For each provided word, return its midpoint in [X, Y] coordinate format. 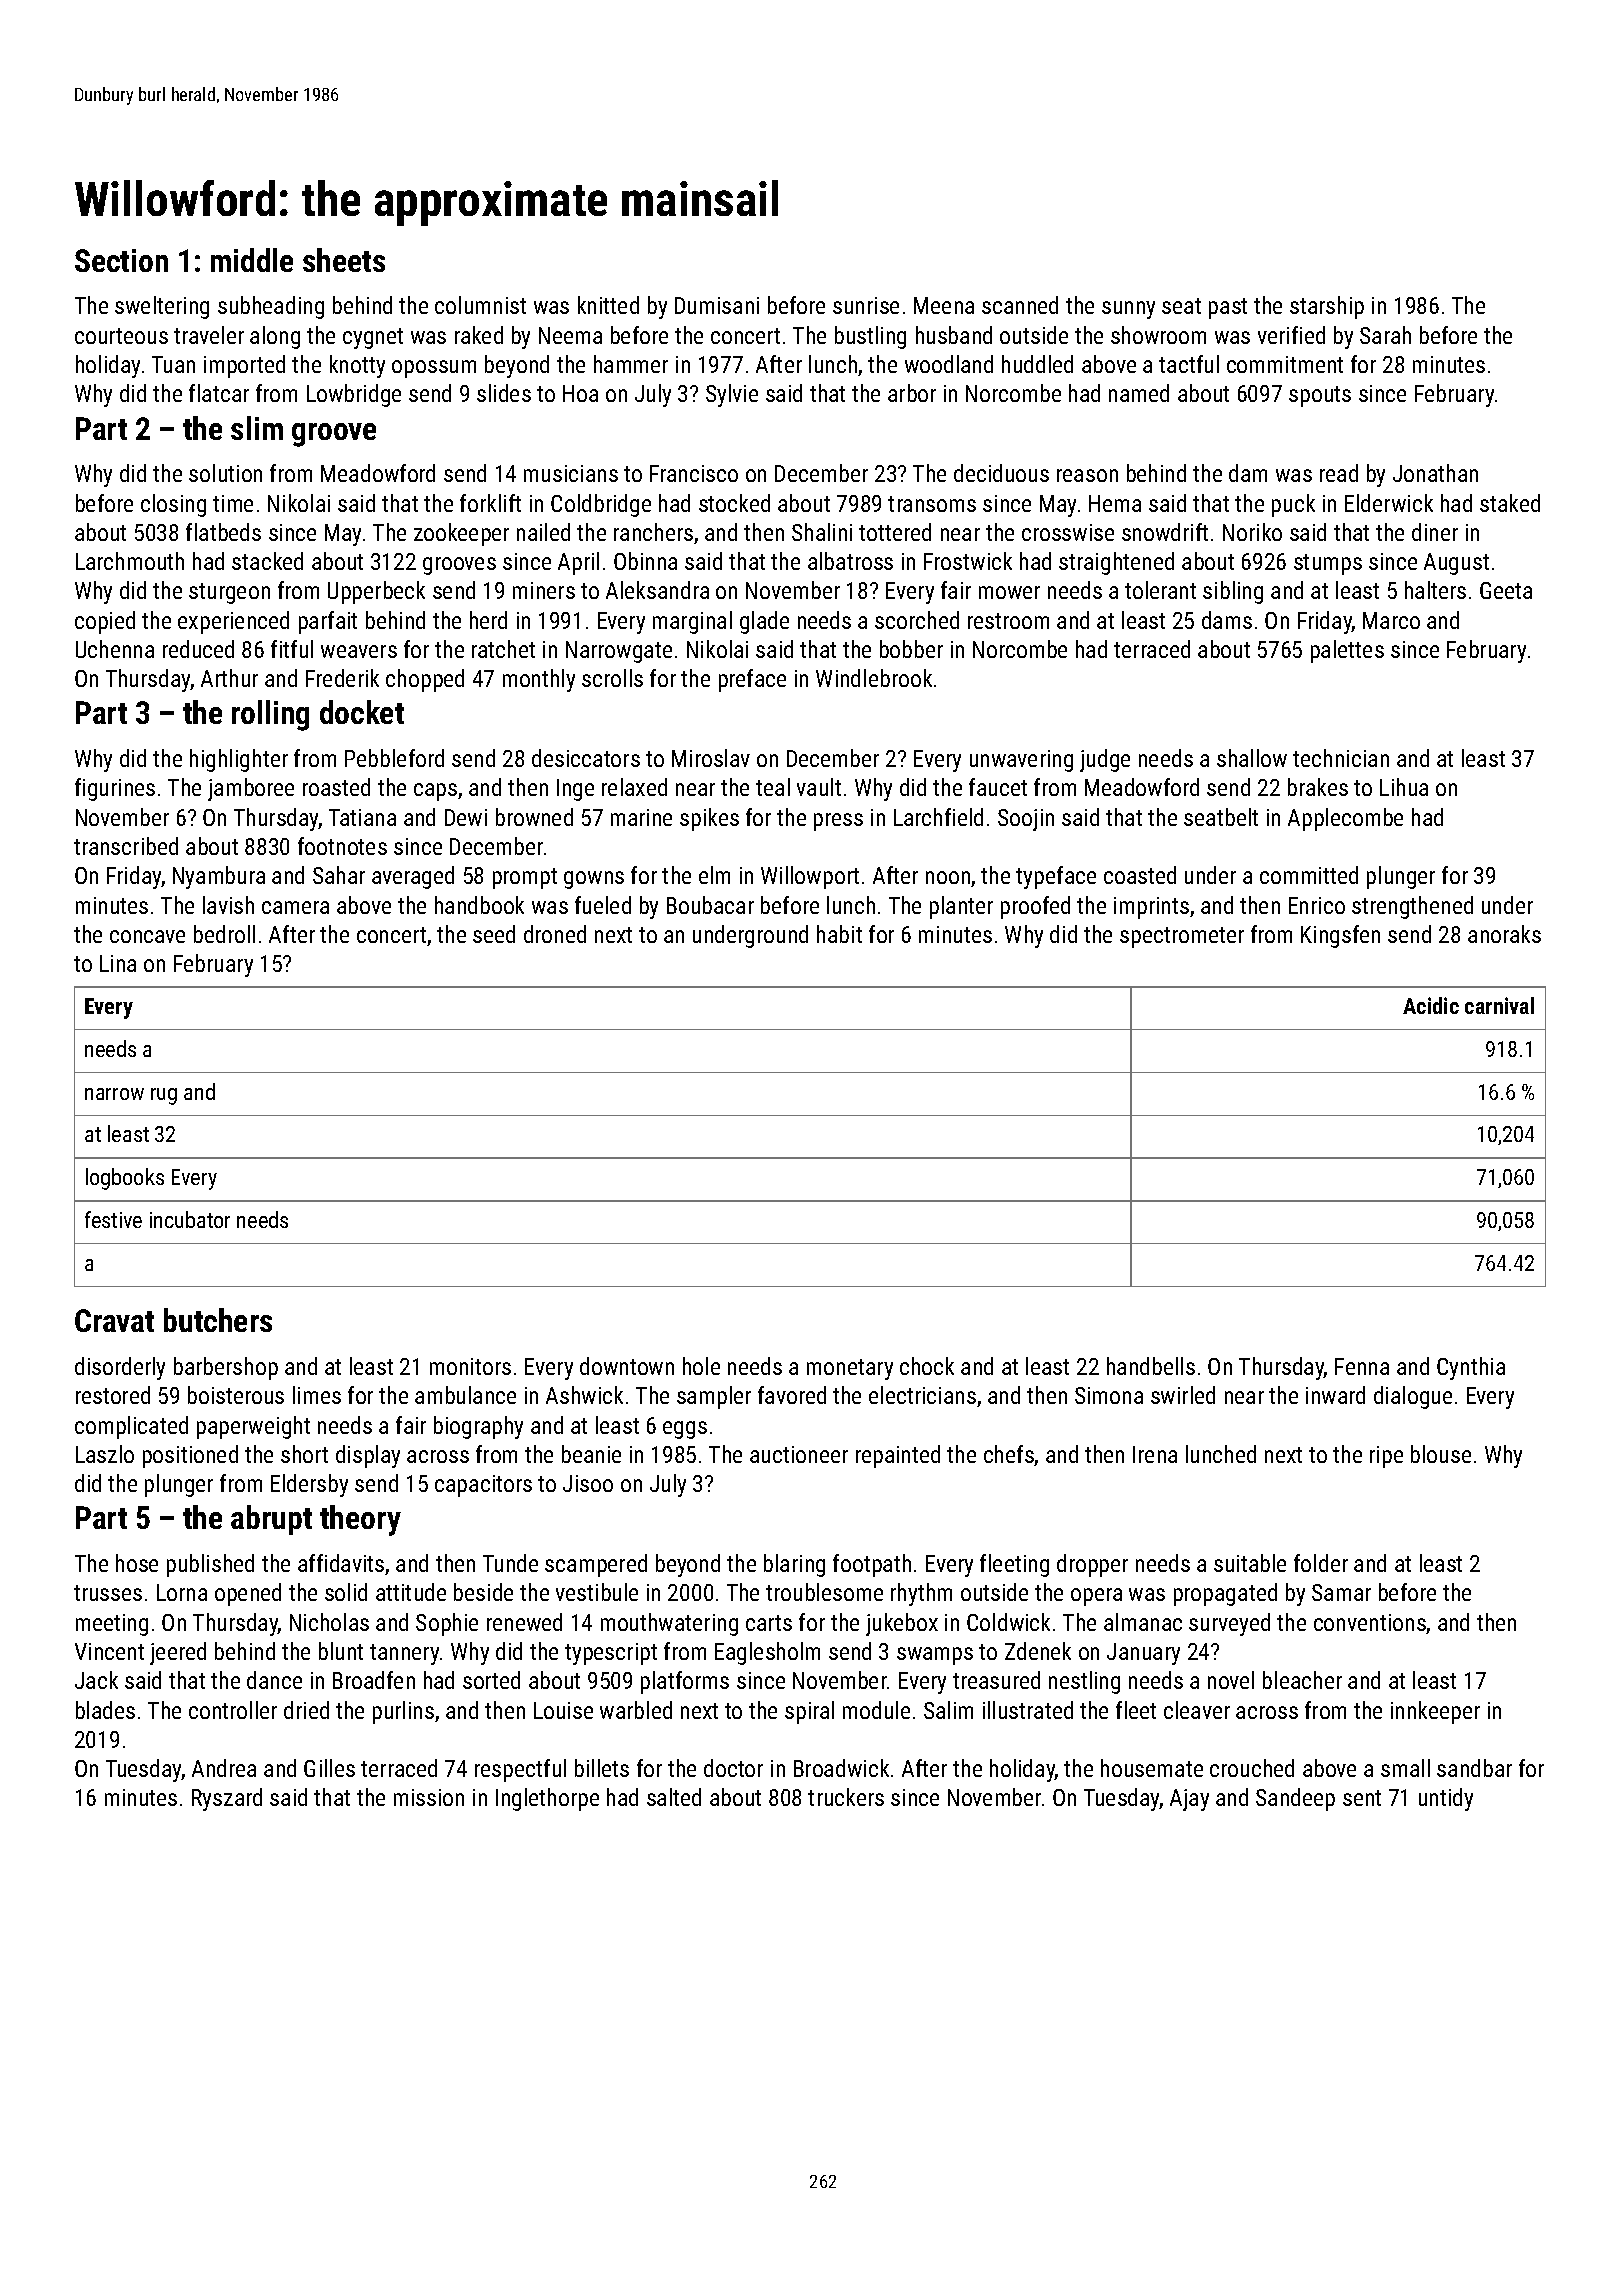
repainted [898, 1456]
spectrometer [1182, 937]
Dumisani [717, 305]
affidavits [341, 1563]
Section [121, 260]
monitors [470, 1366]
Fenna [1362, 1366]
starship [1327, 307]
